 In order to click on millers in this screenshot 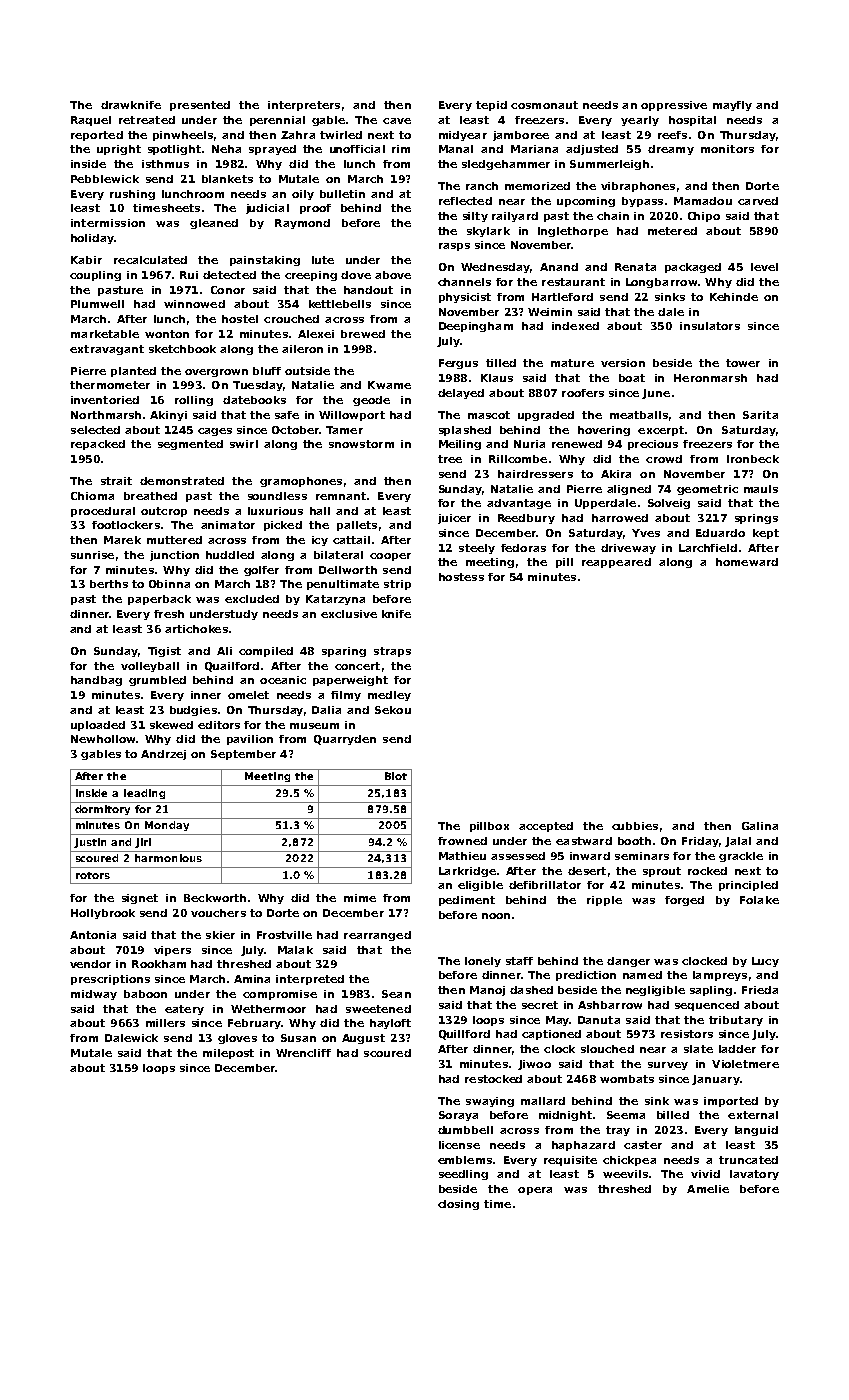, I will do `click(165, 1023)`.
